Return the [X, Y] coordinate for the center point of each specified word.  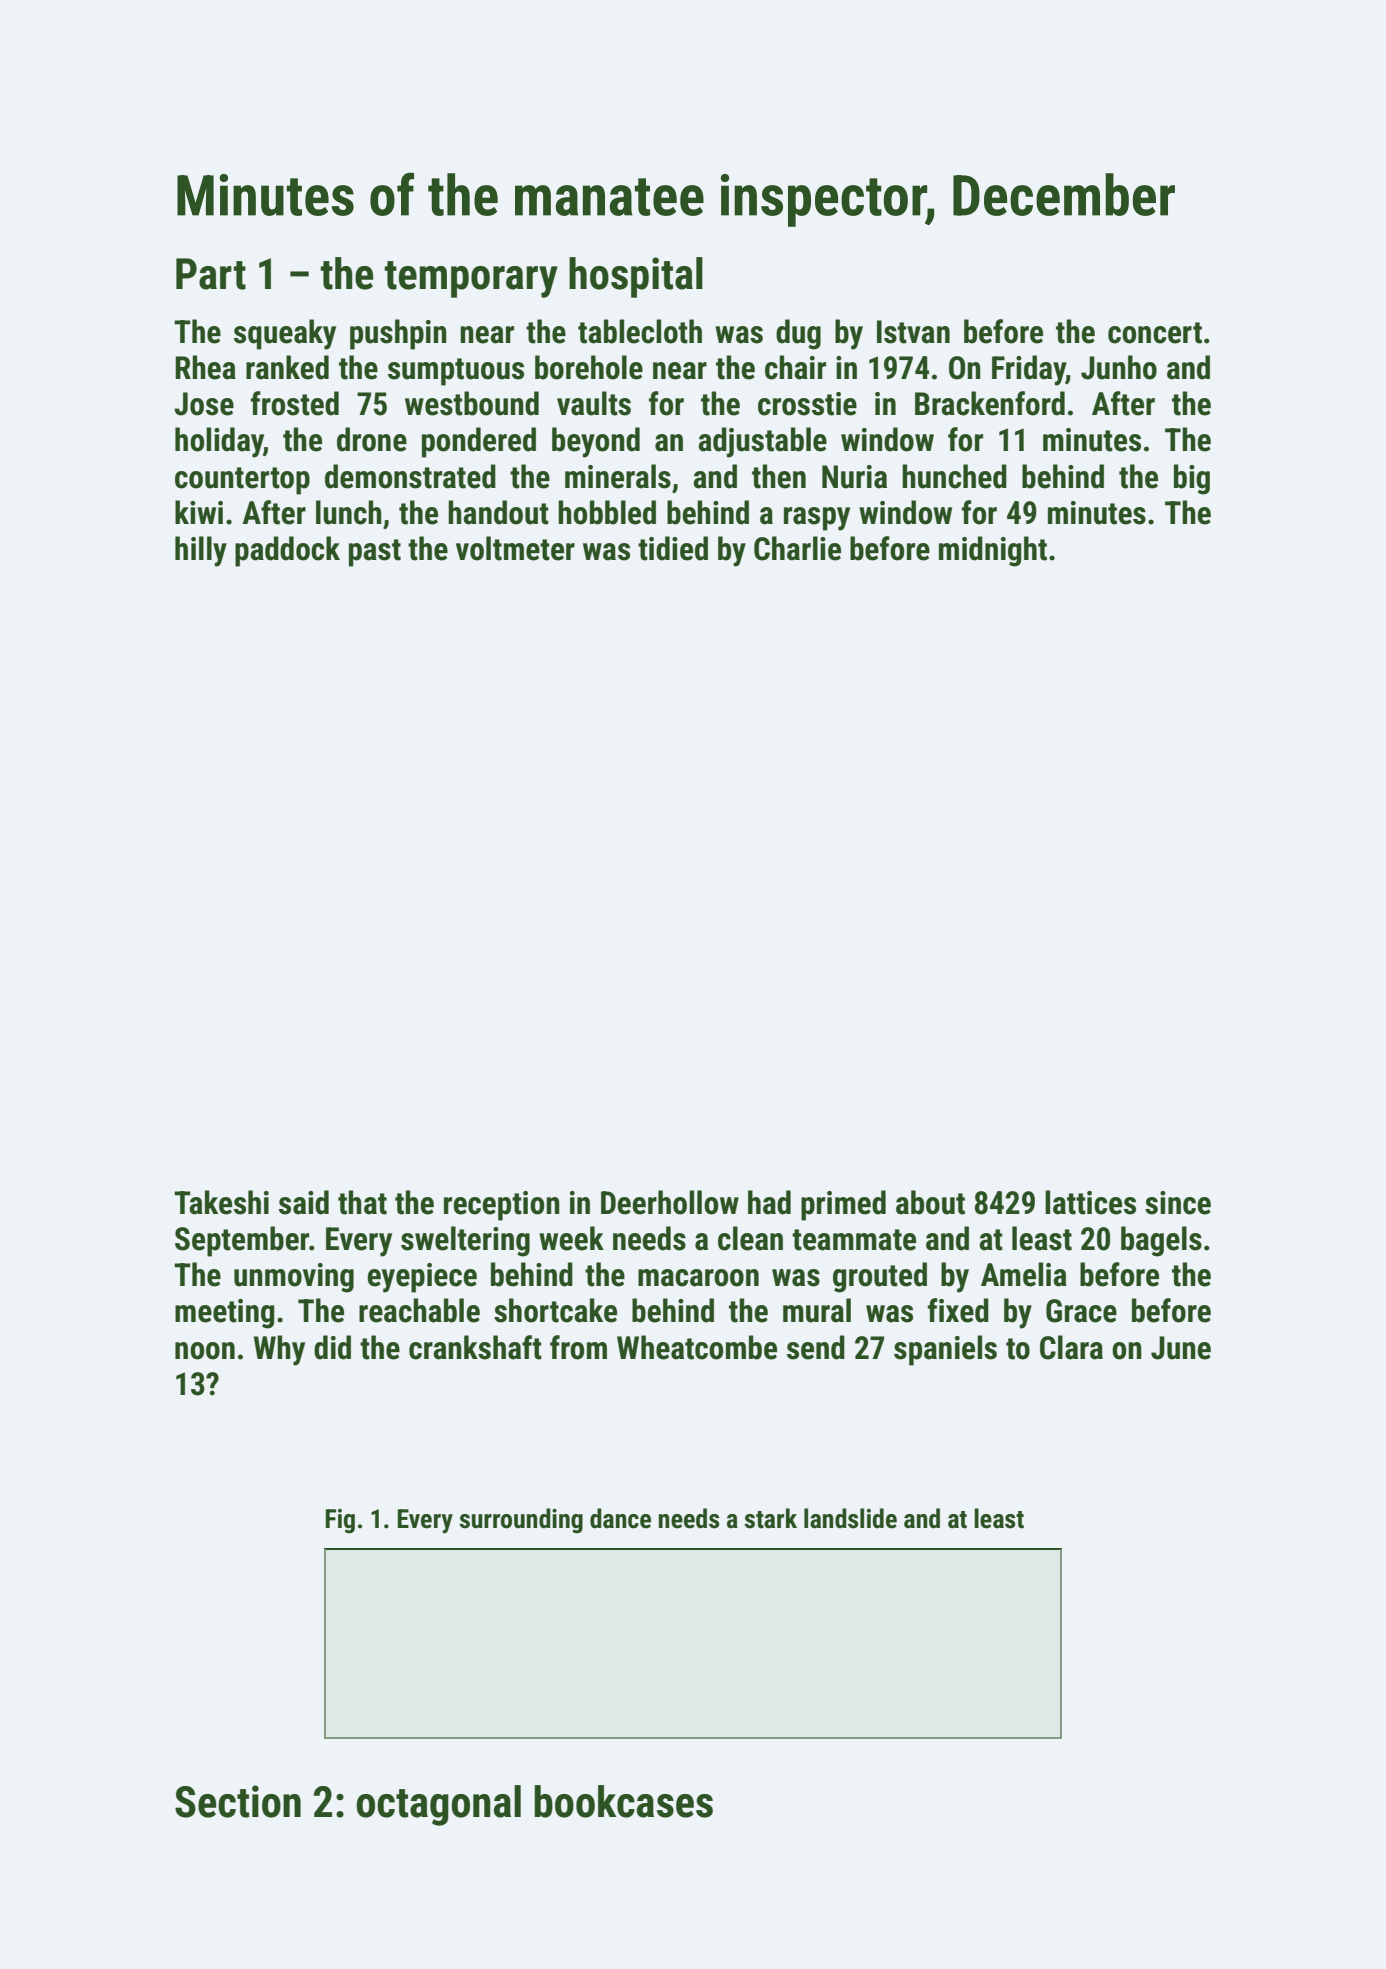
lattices [1090, 1202]
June [1181, 1348]
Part [211, 274]
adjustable [762, 442]
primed [843, 1205]
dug [798, 334]
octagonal [438, 1805]
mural [817, 1310]
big [1192, 479]
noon [205, 1351]
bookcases [623, 1801]
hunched [954, 476]
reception [502, 1206]
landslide [850, 1518]
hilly [201, 551]
